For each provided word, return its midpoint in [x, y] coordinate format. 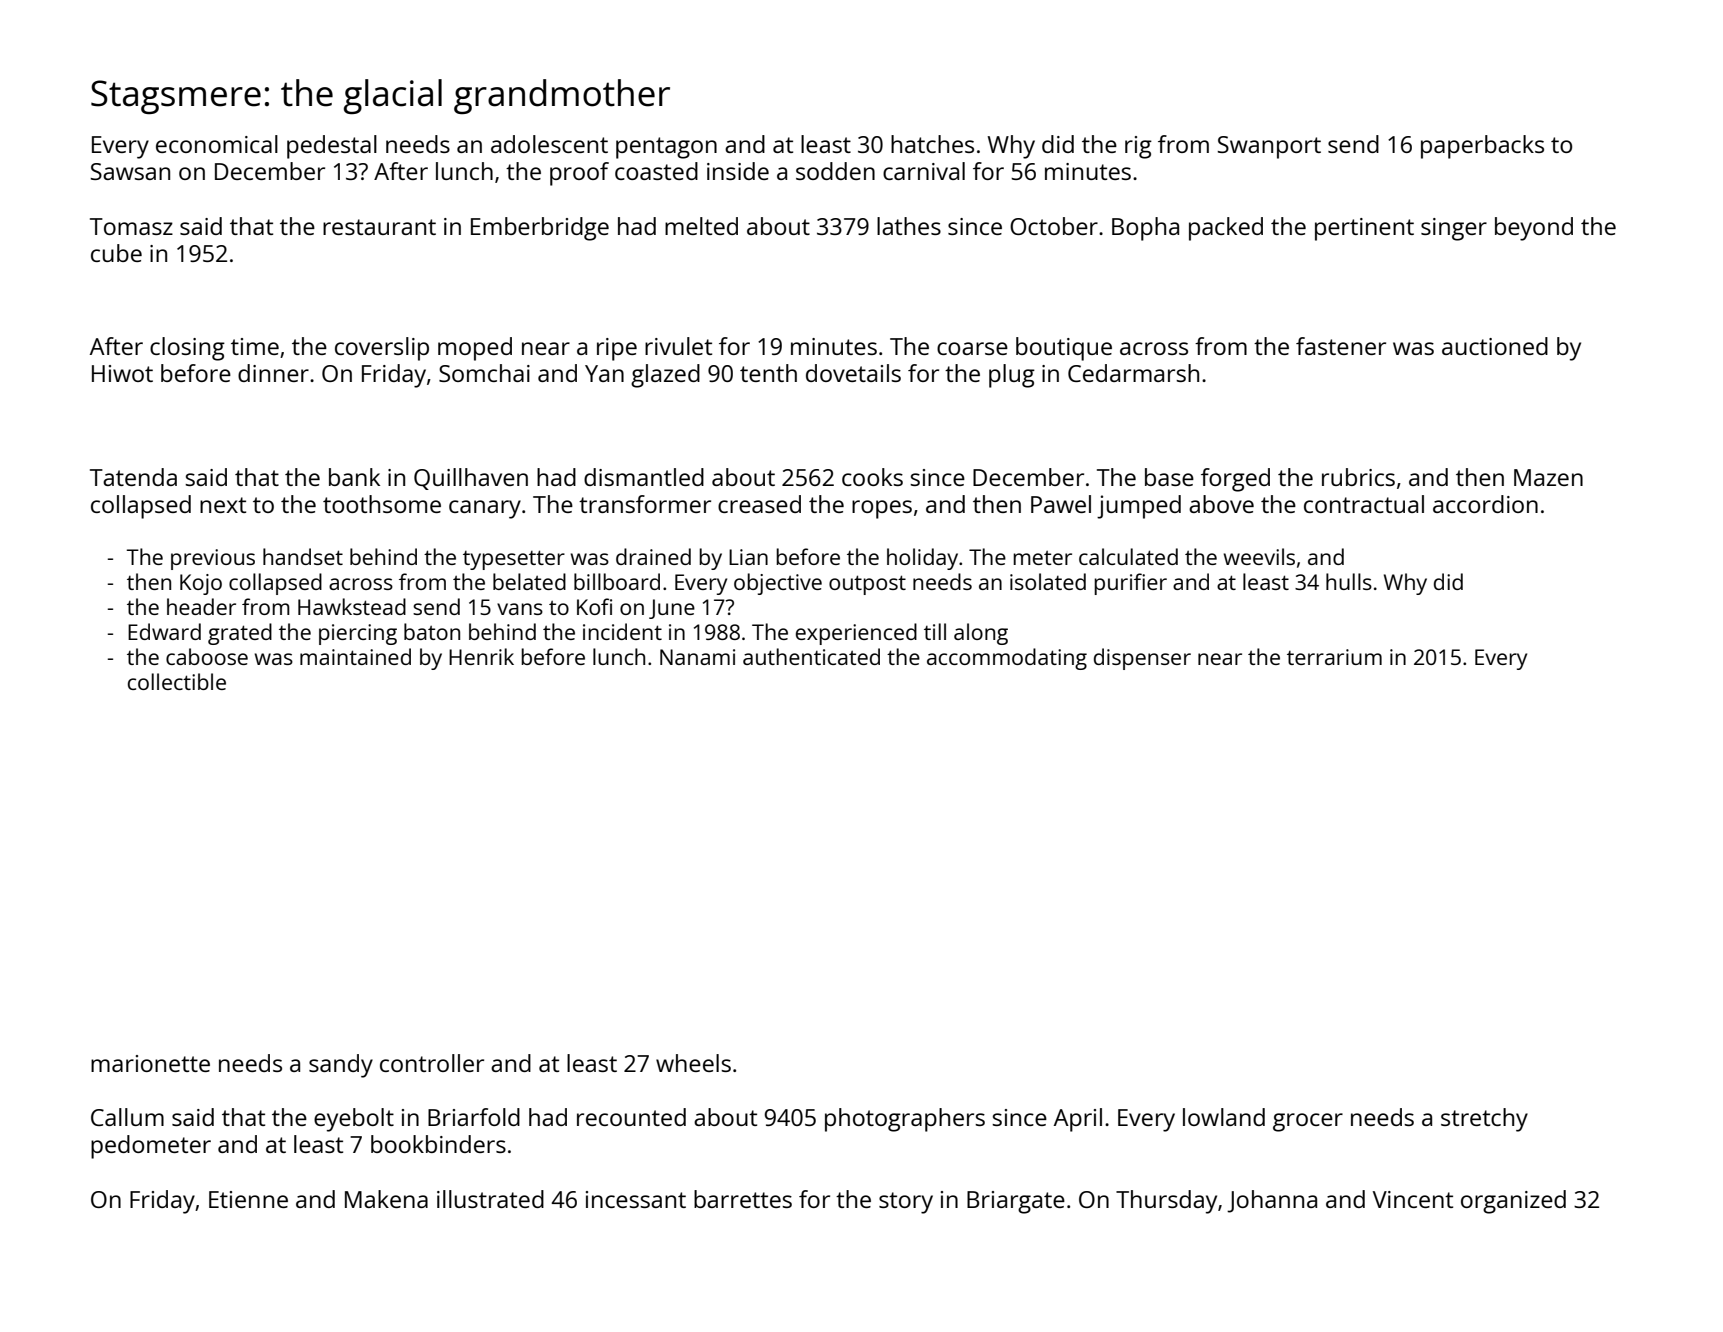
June [672, 609]
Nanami [697, 657]
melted [701, 226]
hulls [1349, 581]
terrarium [1334, 657]
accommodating [1007, 659]
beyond [1534, 229]
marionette [150, 1063]
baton [432, 631]
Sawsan [130, 171]
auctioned [1495, 346]
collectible [177, 681]
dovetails [853, 373]
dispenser [1142, 659]
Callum [127, 1117]
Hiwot [122, 373]
